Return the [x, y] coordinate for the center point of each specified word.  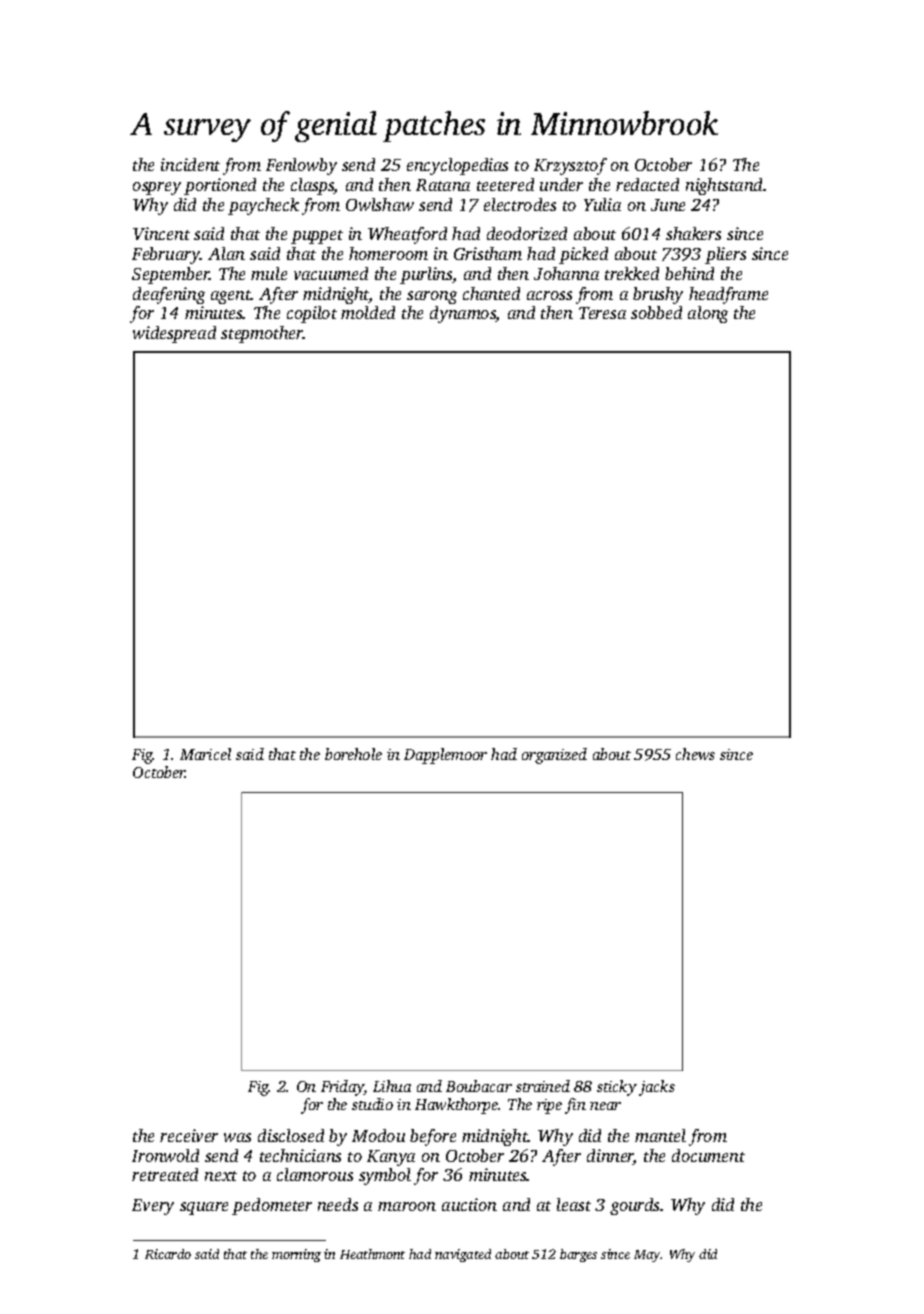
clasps [312, 186]
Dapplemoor [445, 756]
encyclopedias [457, 166]
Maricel [205, 754]
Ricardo [168, 1254]
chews [695, 754]
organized [554, 756]
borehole [353, 754]
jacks [657, 1088]
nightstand [724, 186]
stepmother [262, 334]
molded [368, 312]
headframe [728, 295]
